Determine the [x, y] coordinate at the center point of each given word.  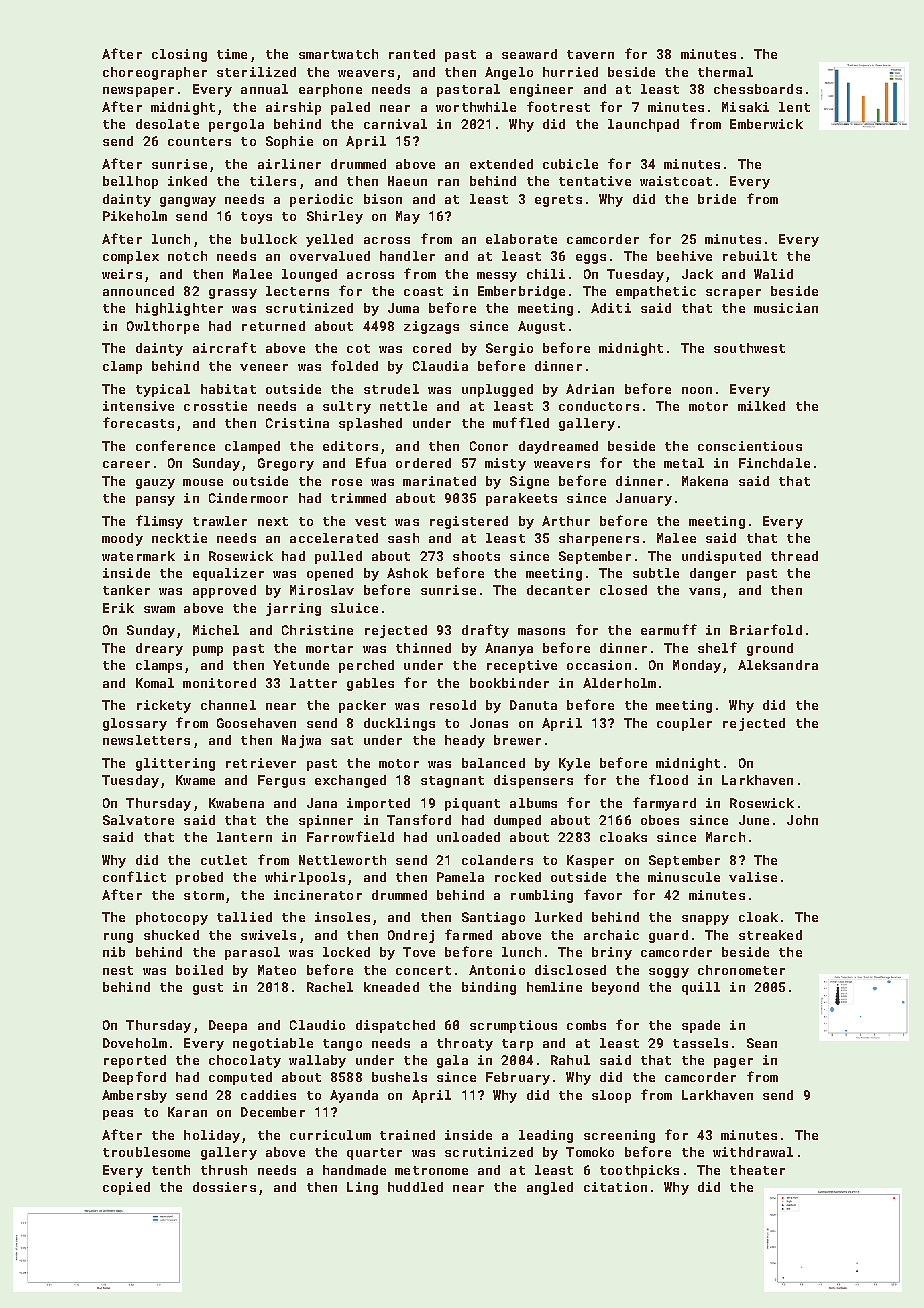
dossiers [224, 1187]
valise [753, 877]
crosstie [215, 406]
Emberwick [766, 124]
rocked [518, 877]
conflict [134, 876]
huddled [415, 1187]
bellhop [130, 182]
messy [497, 277]
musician [786, 308]
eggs [591, 259]
